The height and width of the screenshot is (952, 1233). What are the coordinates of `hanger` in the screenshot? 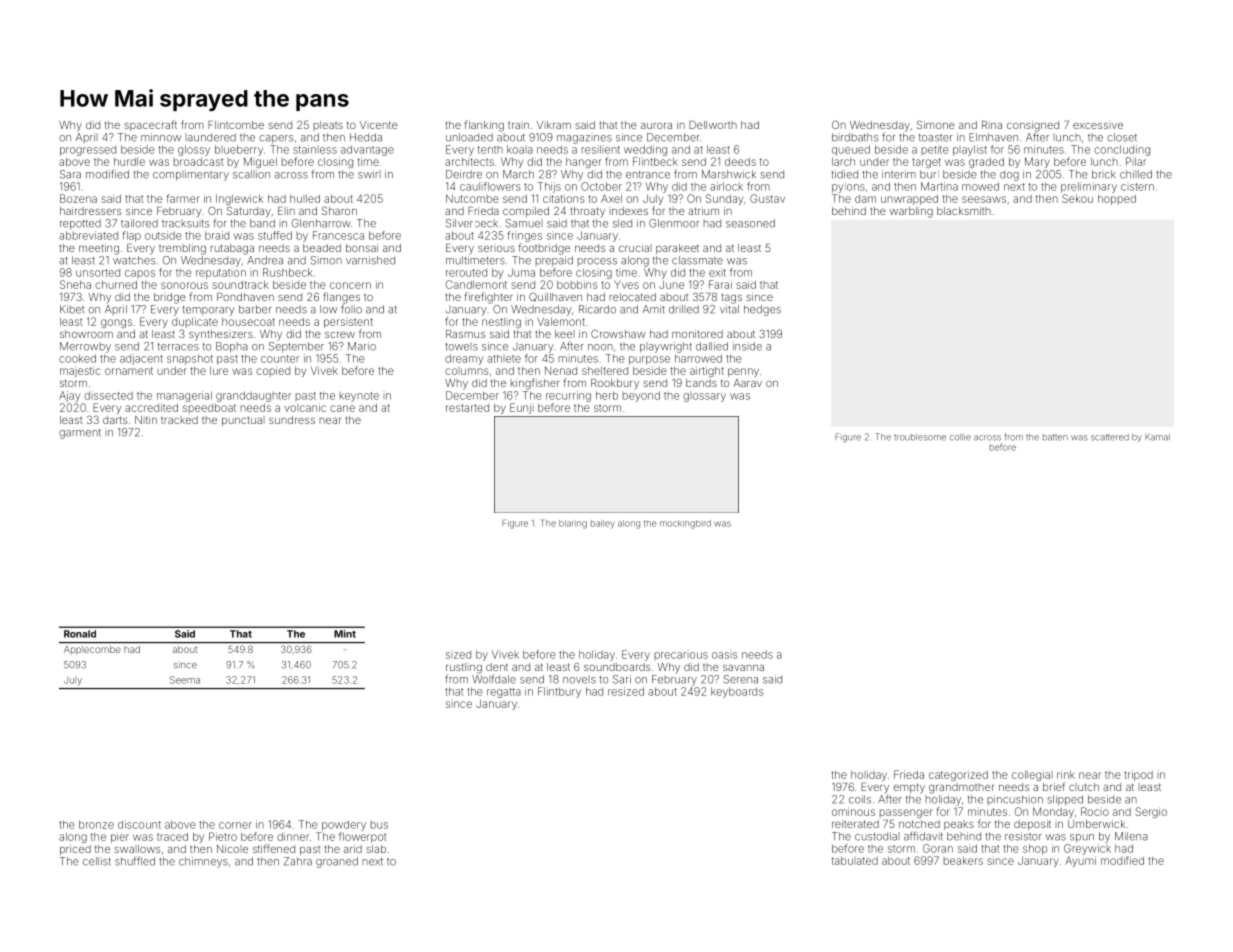 It's located at (584, 163).
